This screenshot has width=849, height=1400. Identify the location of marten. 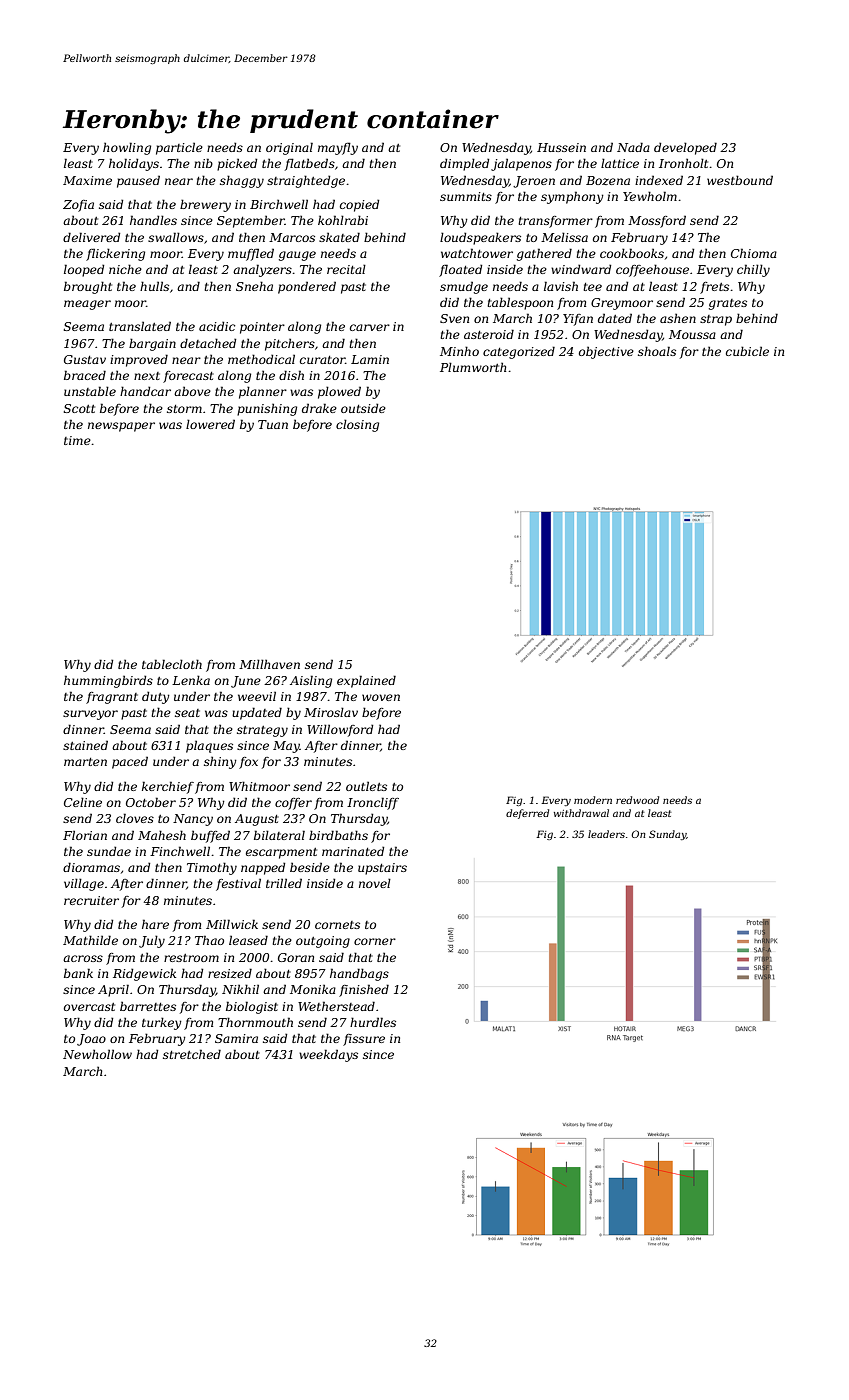
(85, 762).
